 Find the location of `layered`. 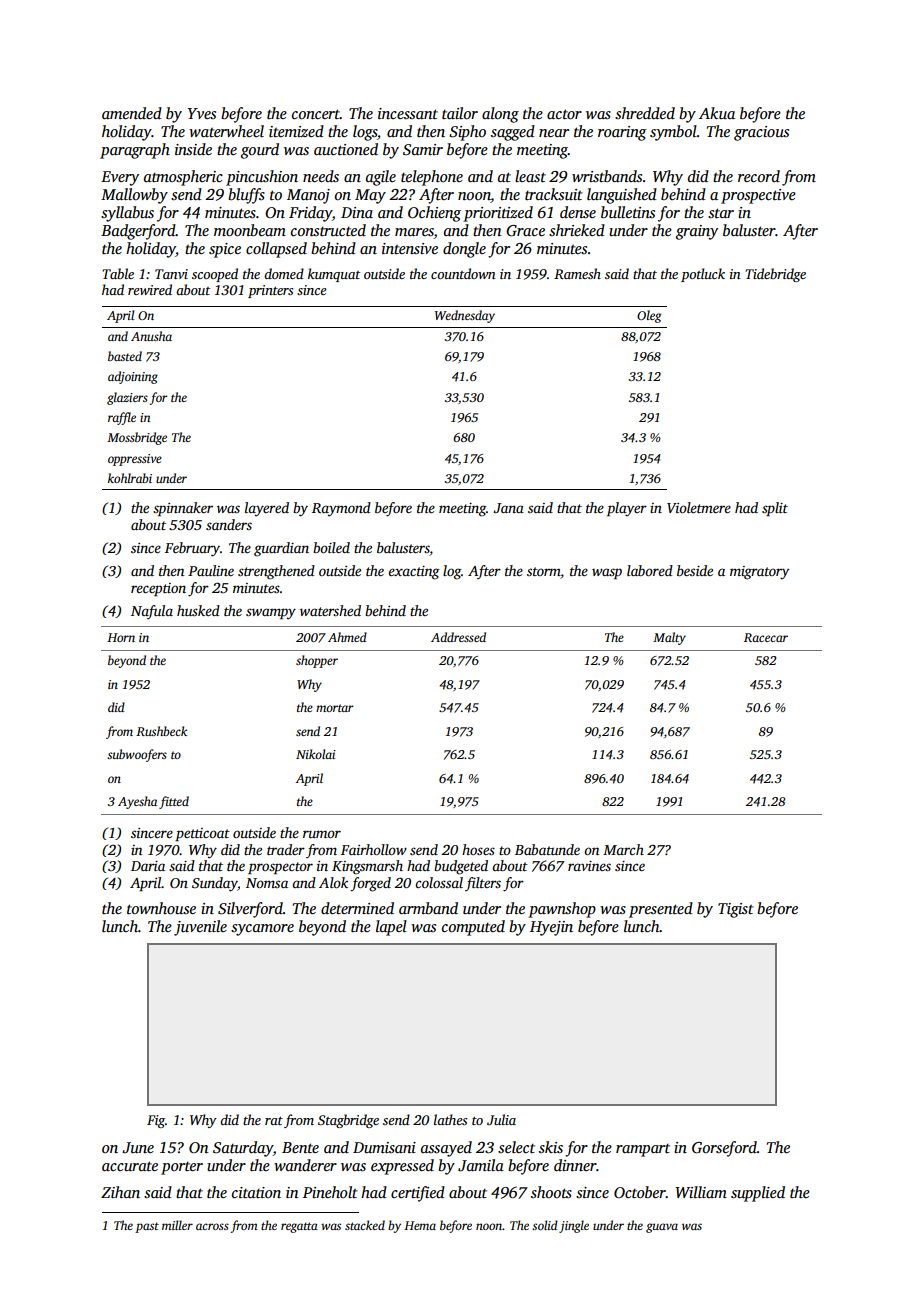

layered is located at coordinates (267, 509).
